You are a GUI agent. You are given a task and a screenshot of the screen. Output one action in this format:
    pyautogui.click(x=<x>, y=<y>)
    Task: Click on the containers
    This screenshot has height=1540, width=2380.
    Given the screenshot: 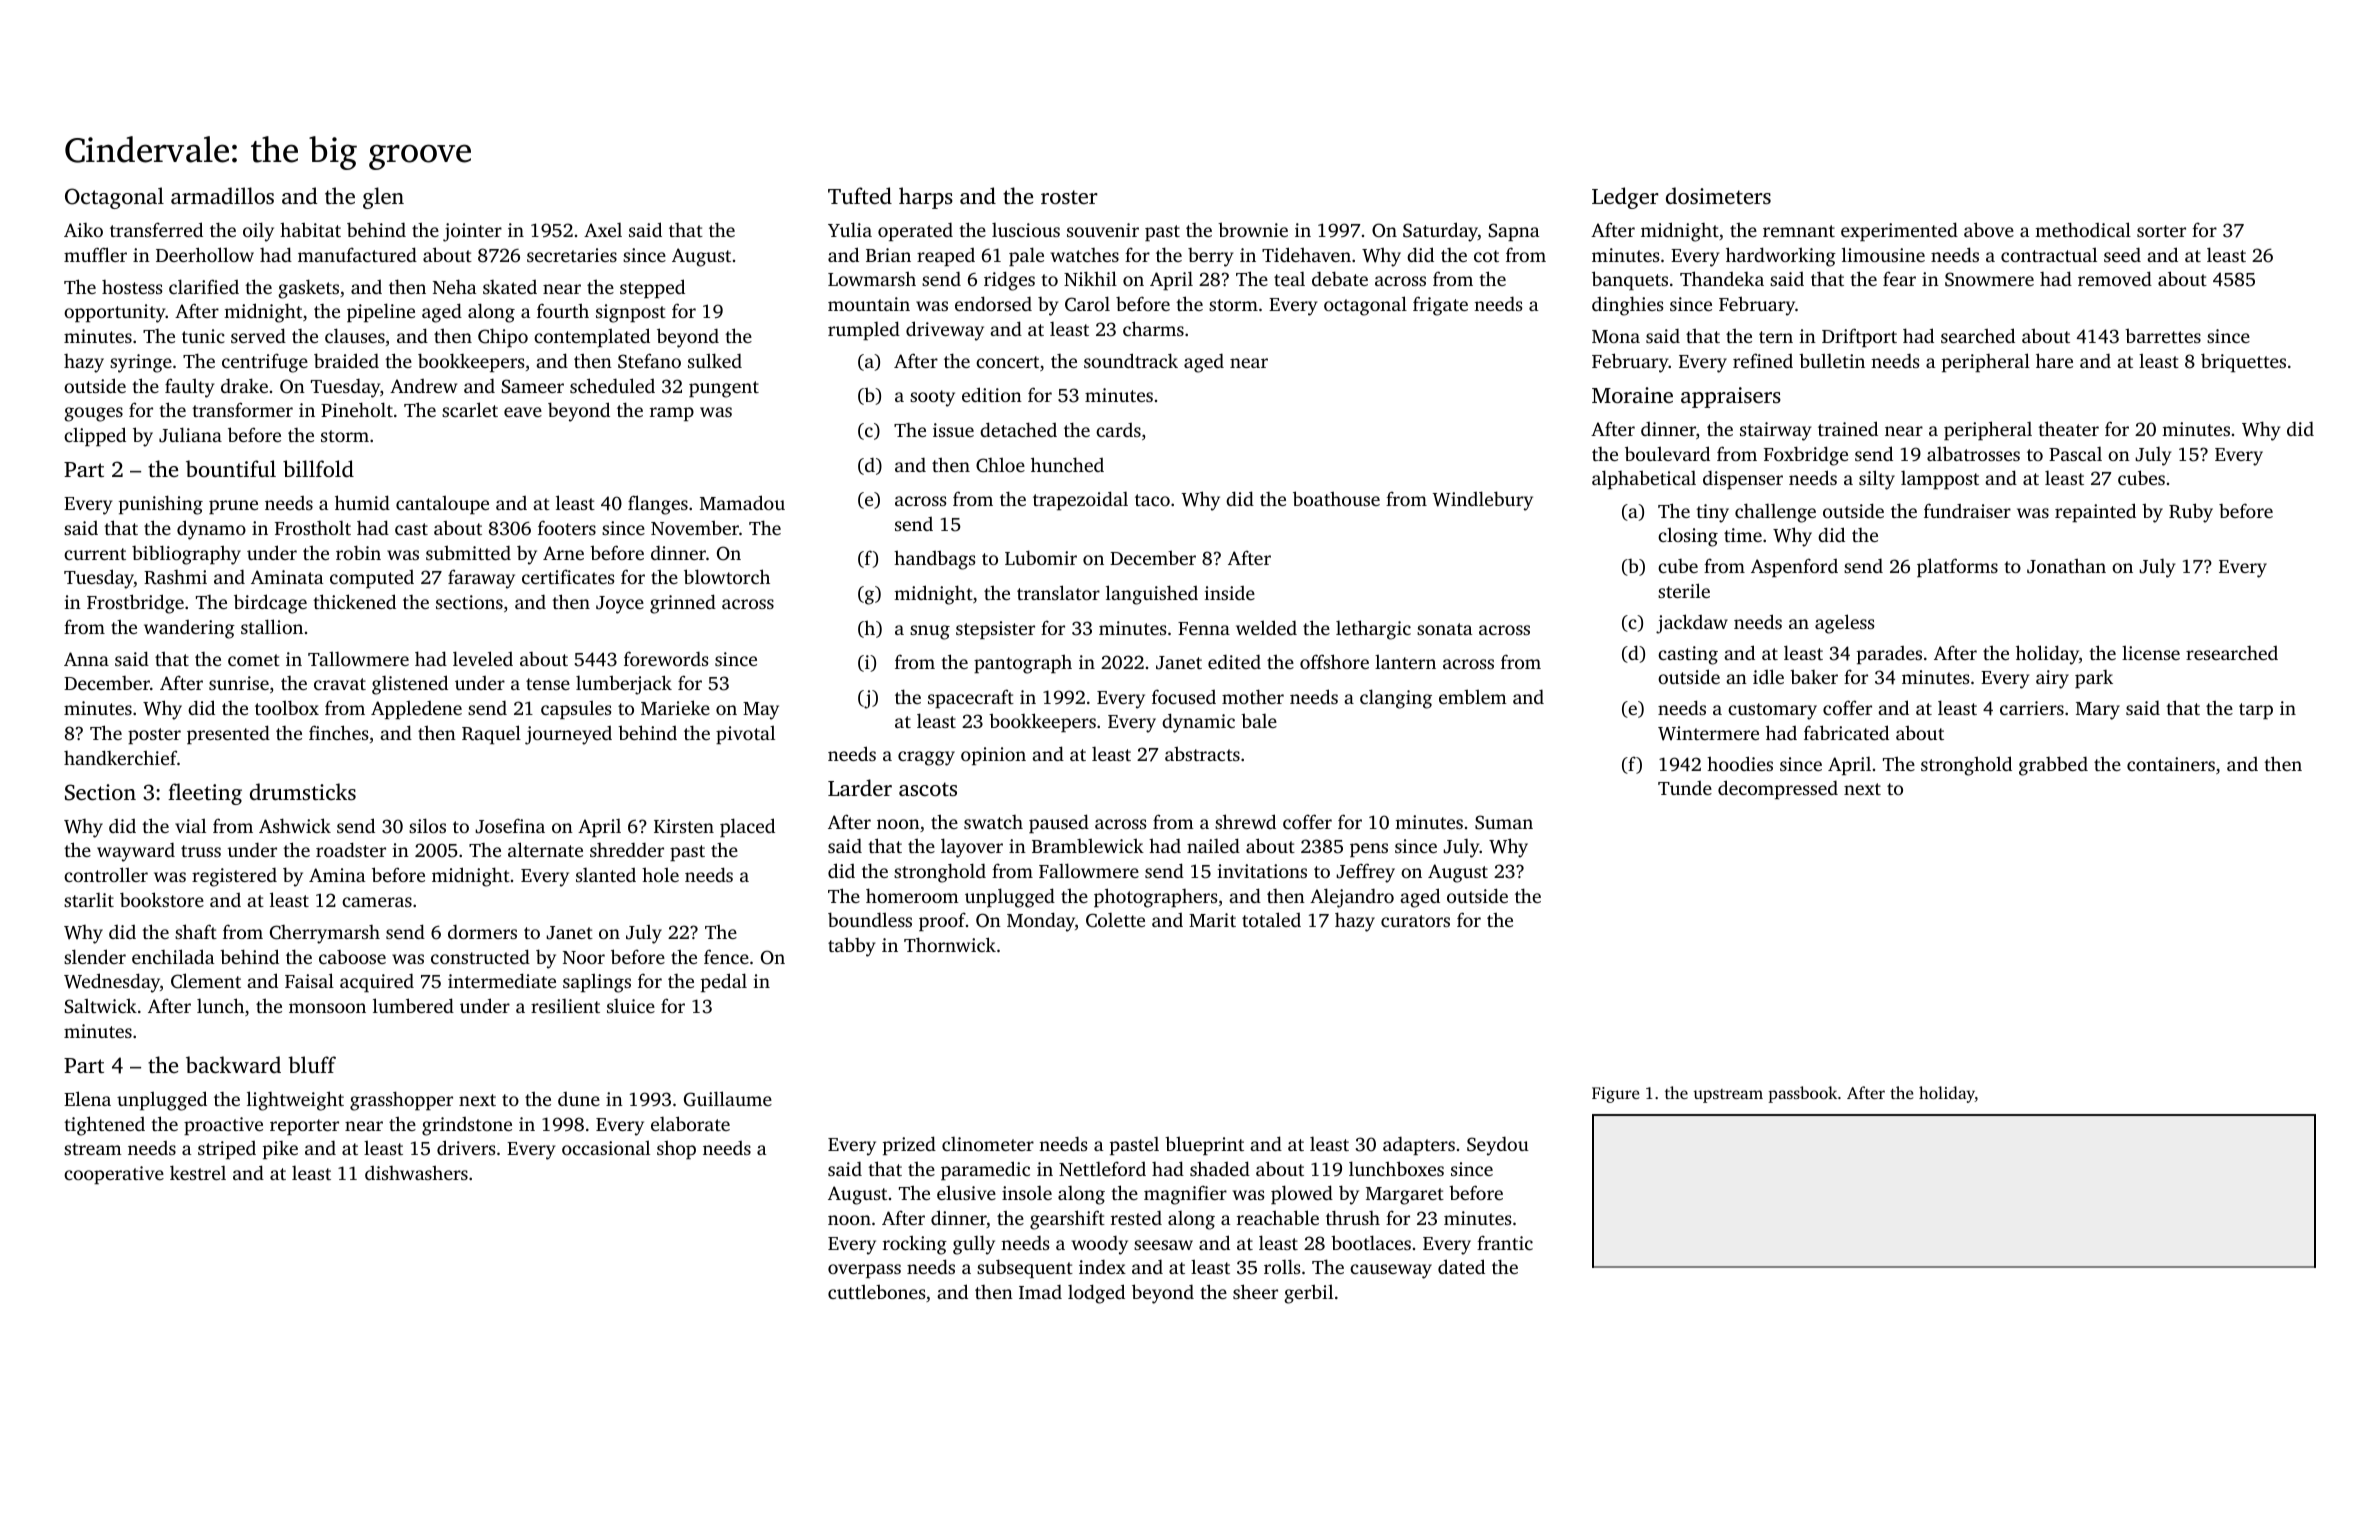 What is the action you would take?
    pyautogui.click(x=2171, y=764)
